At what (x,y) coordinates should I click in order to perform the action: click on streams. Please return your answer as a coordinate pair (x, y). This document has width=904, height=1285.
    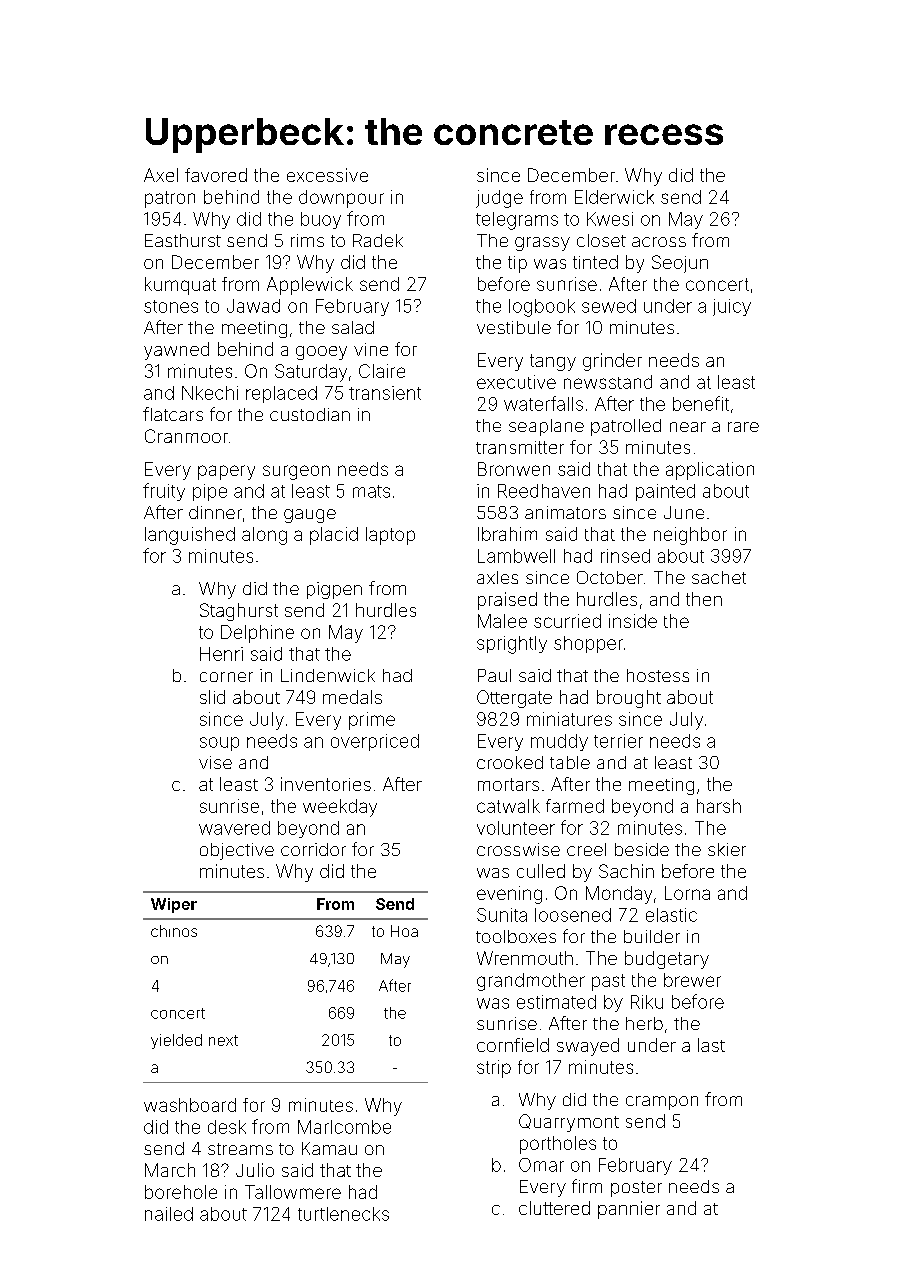
    Looking at the image, I should click on (240, 1149).
